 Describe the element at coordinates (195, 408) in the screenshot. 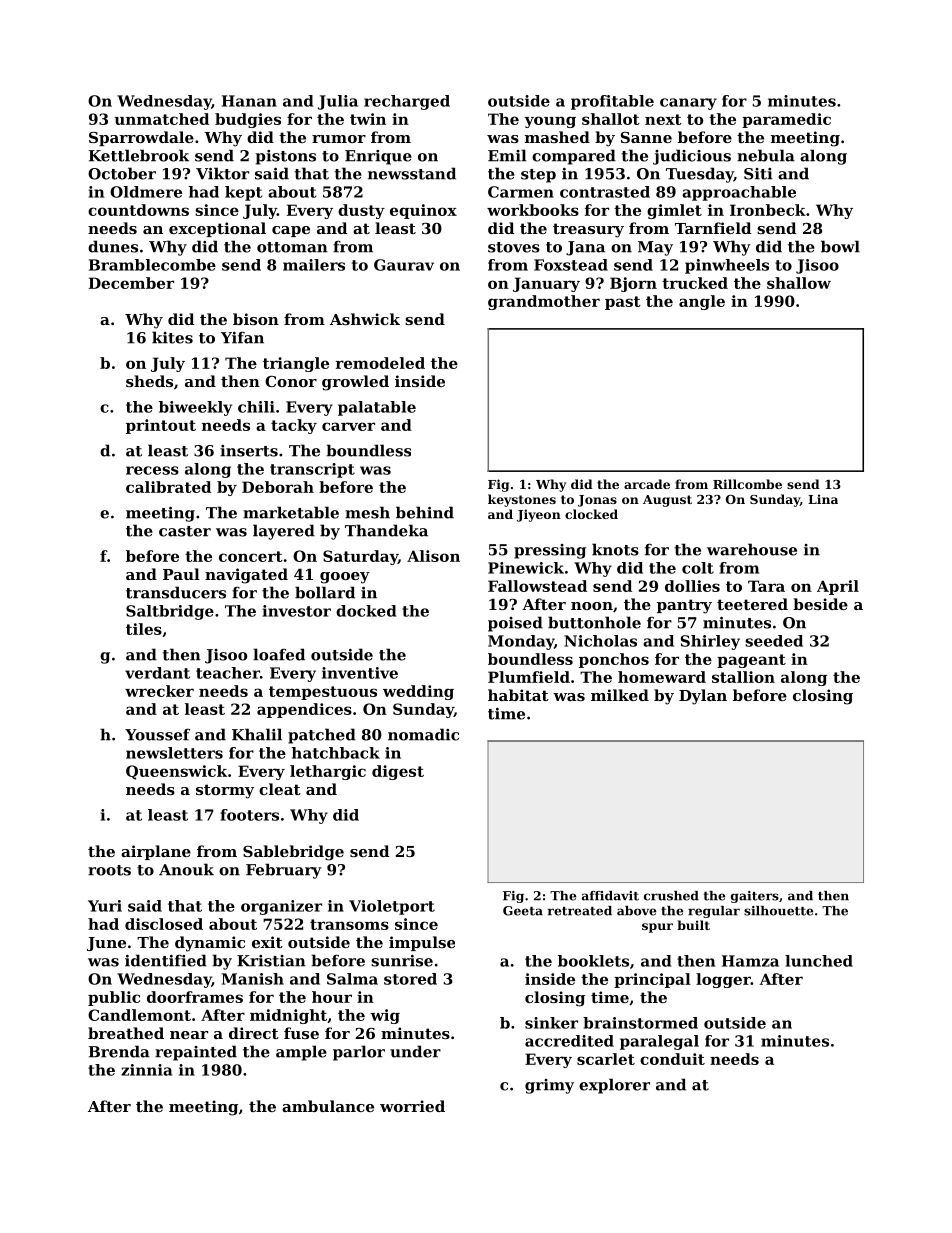

I see `biweekly` at that location.
